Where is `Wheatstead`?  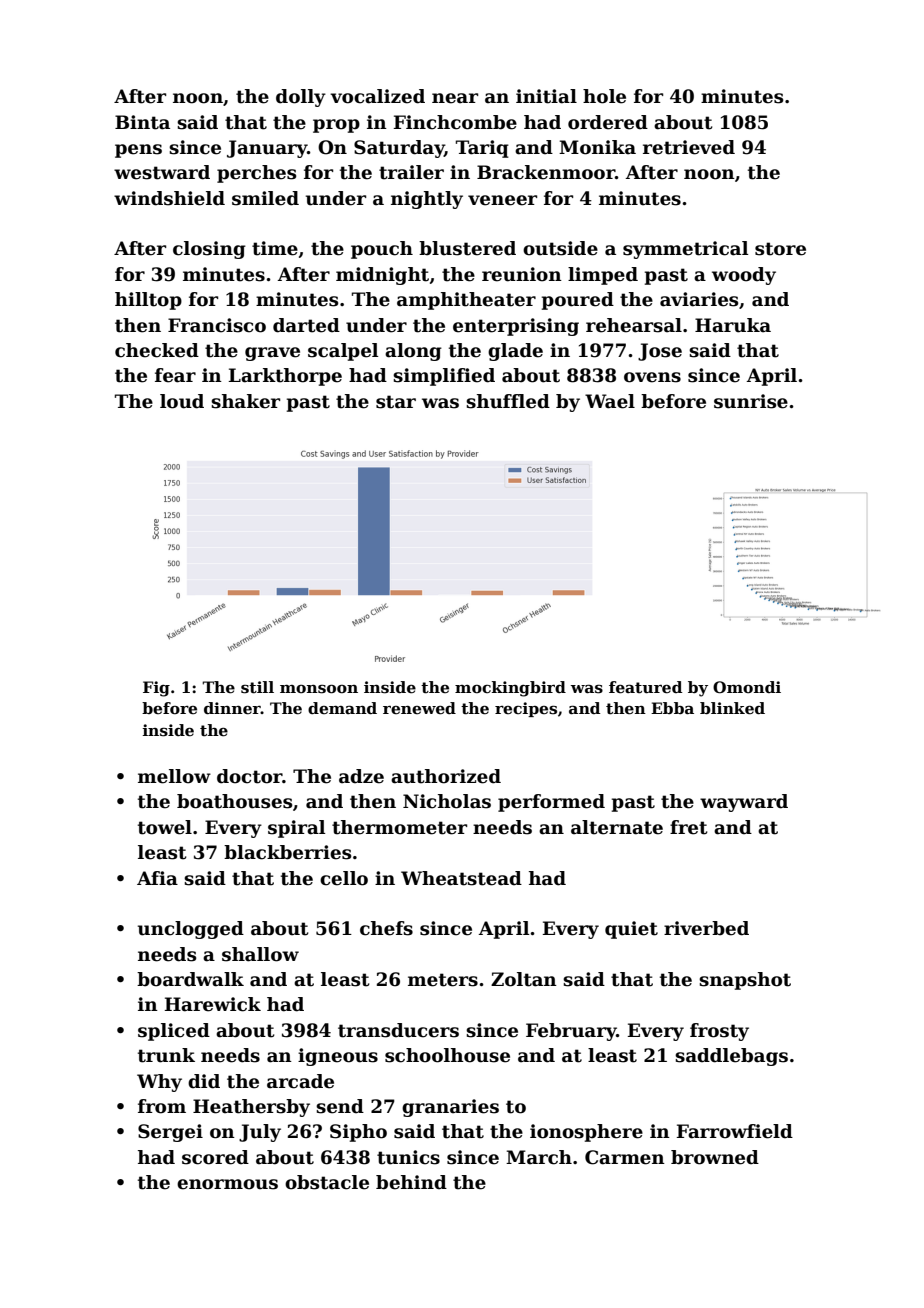
Wheatstead is located at coordinates (461, 878).
